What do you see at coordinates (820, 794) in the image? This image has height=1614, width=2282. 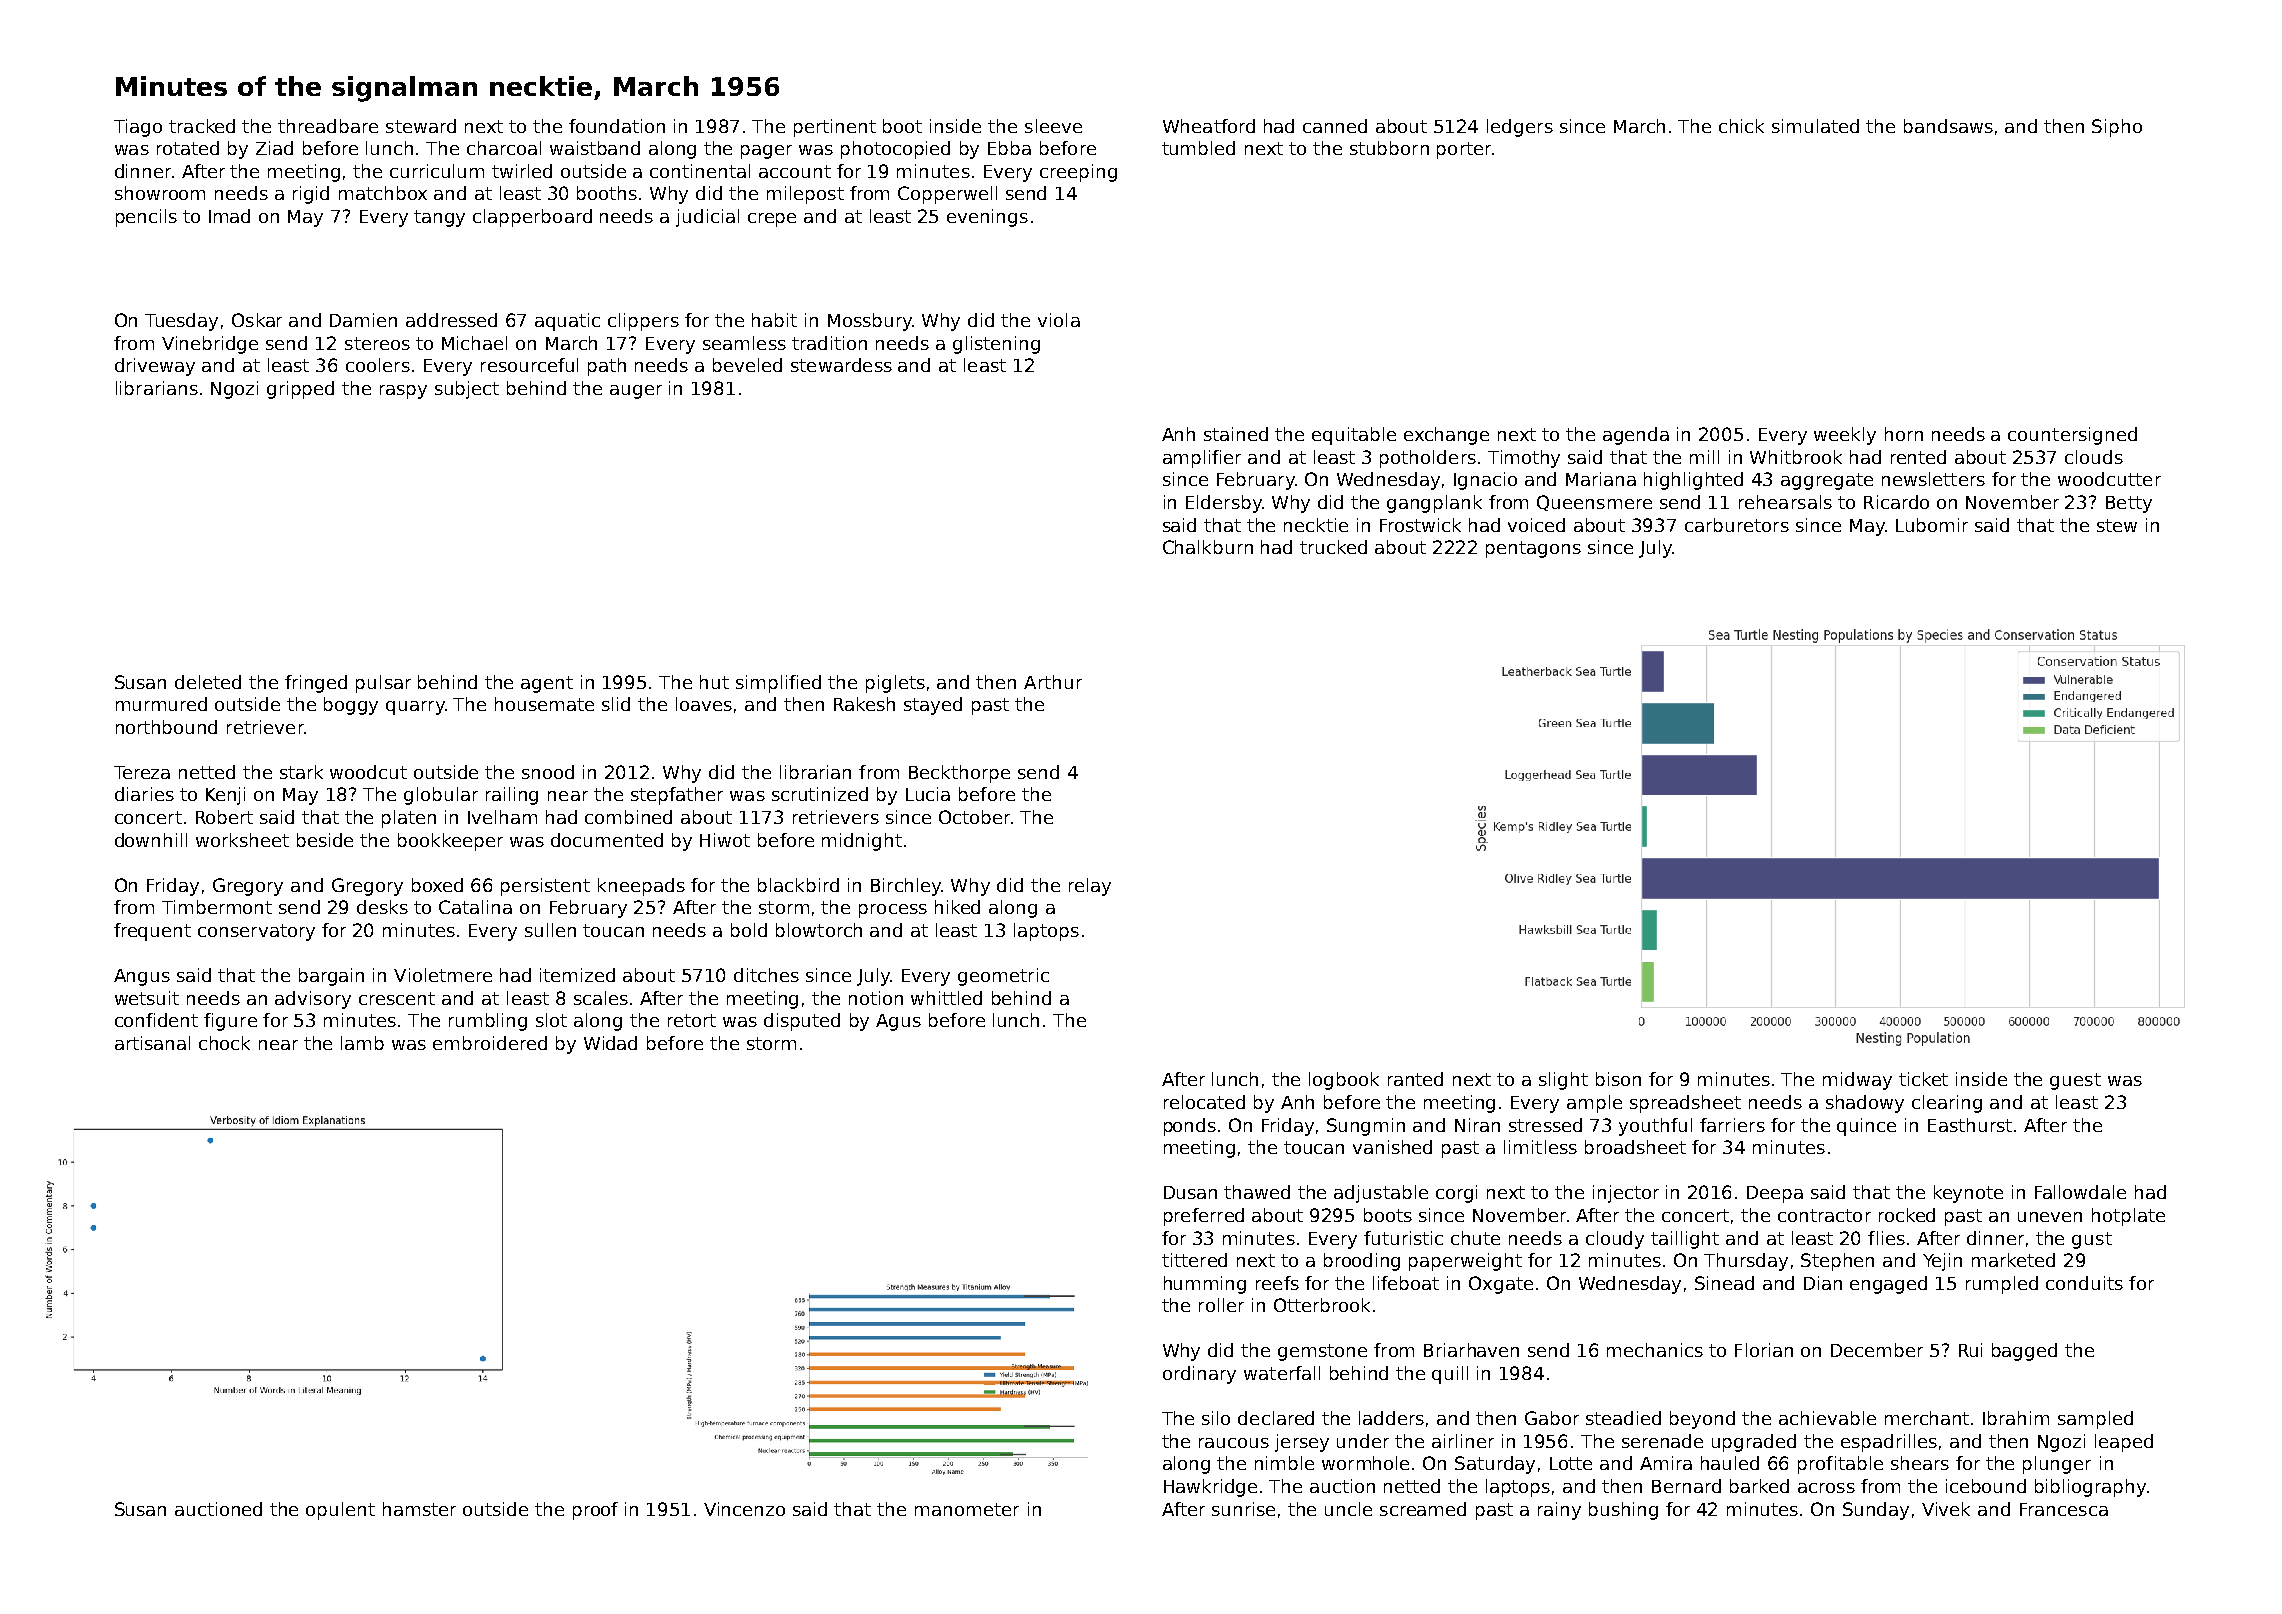 I see `scrutinized` at bounding box center [820, 794].
